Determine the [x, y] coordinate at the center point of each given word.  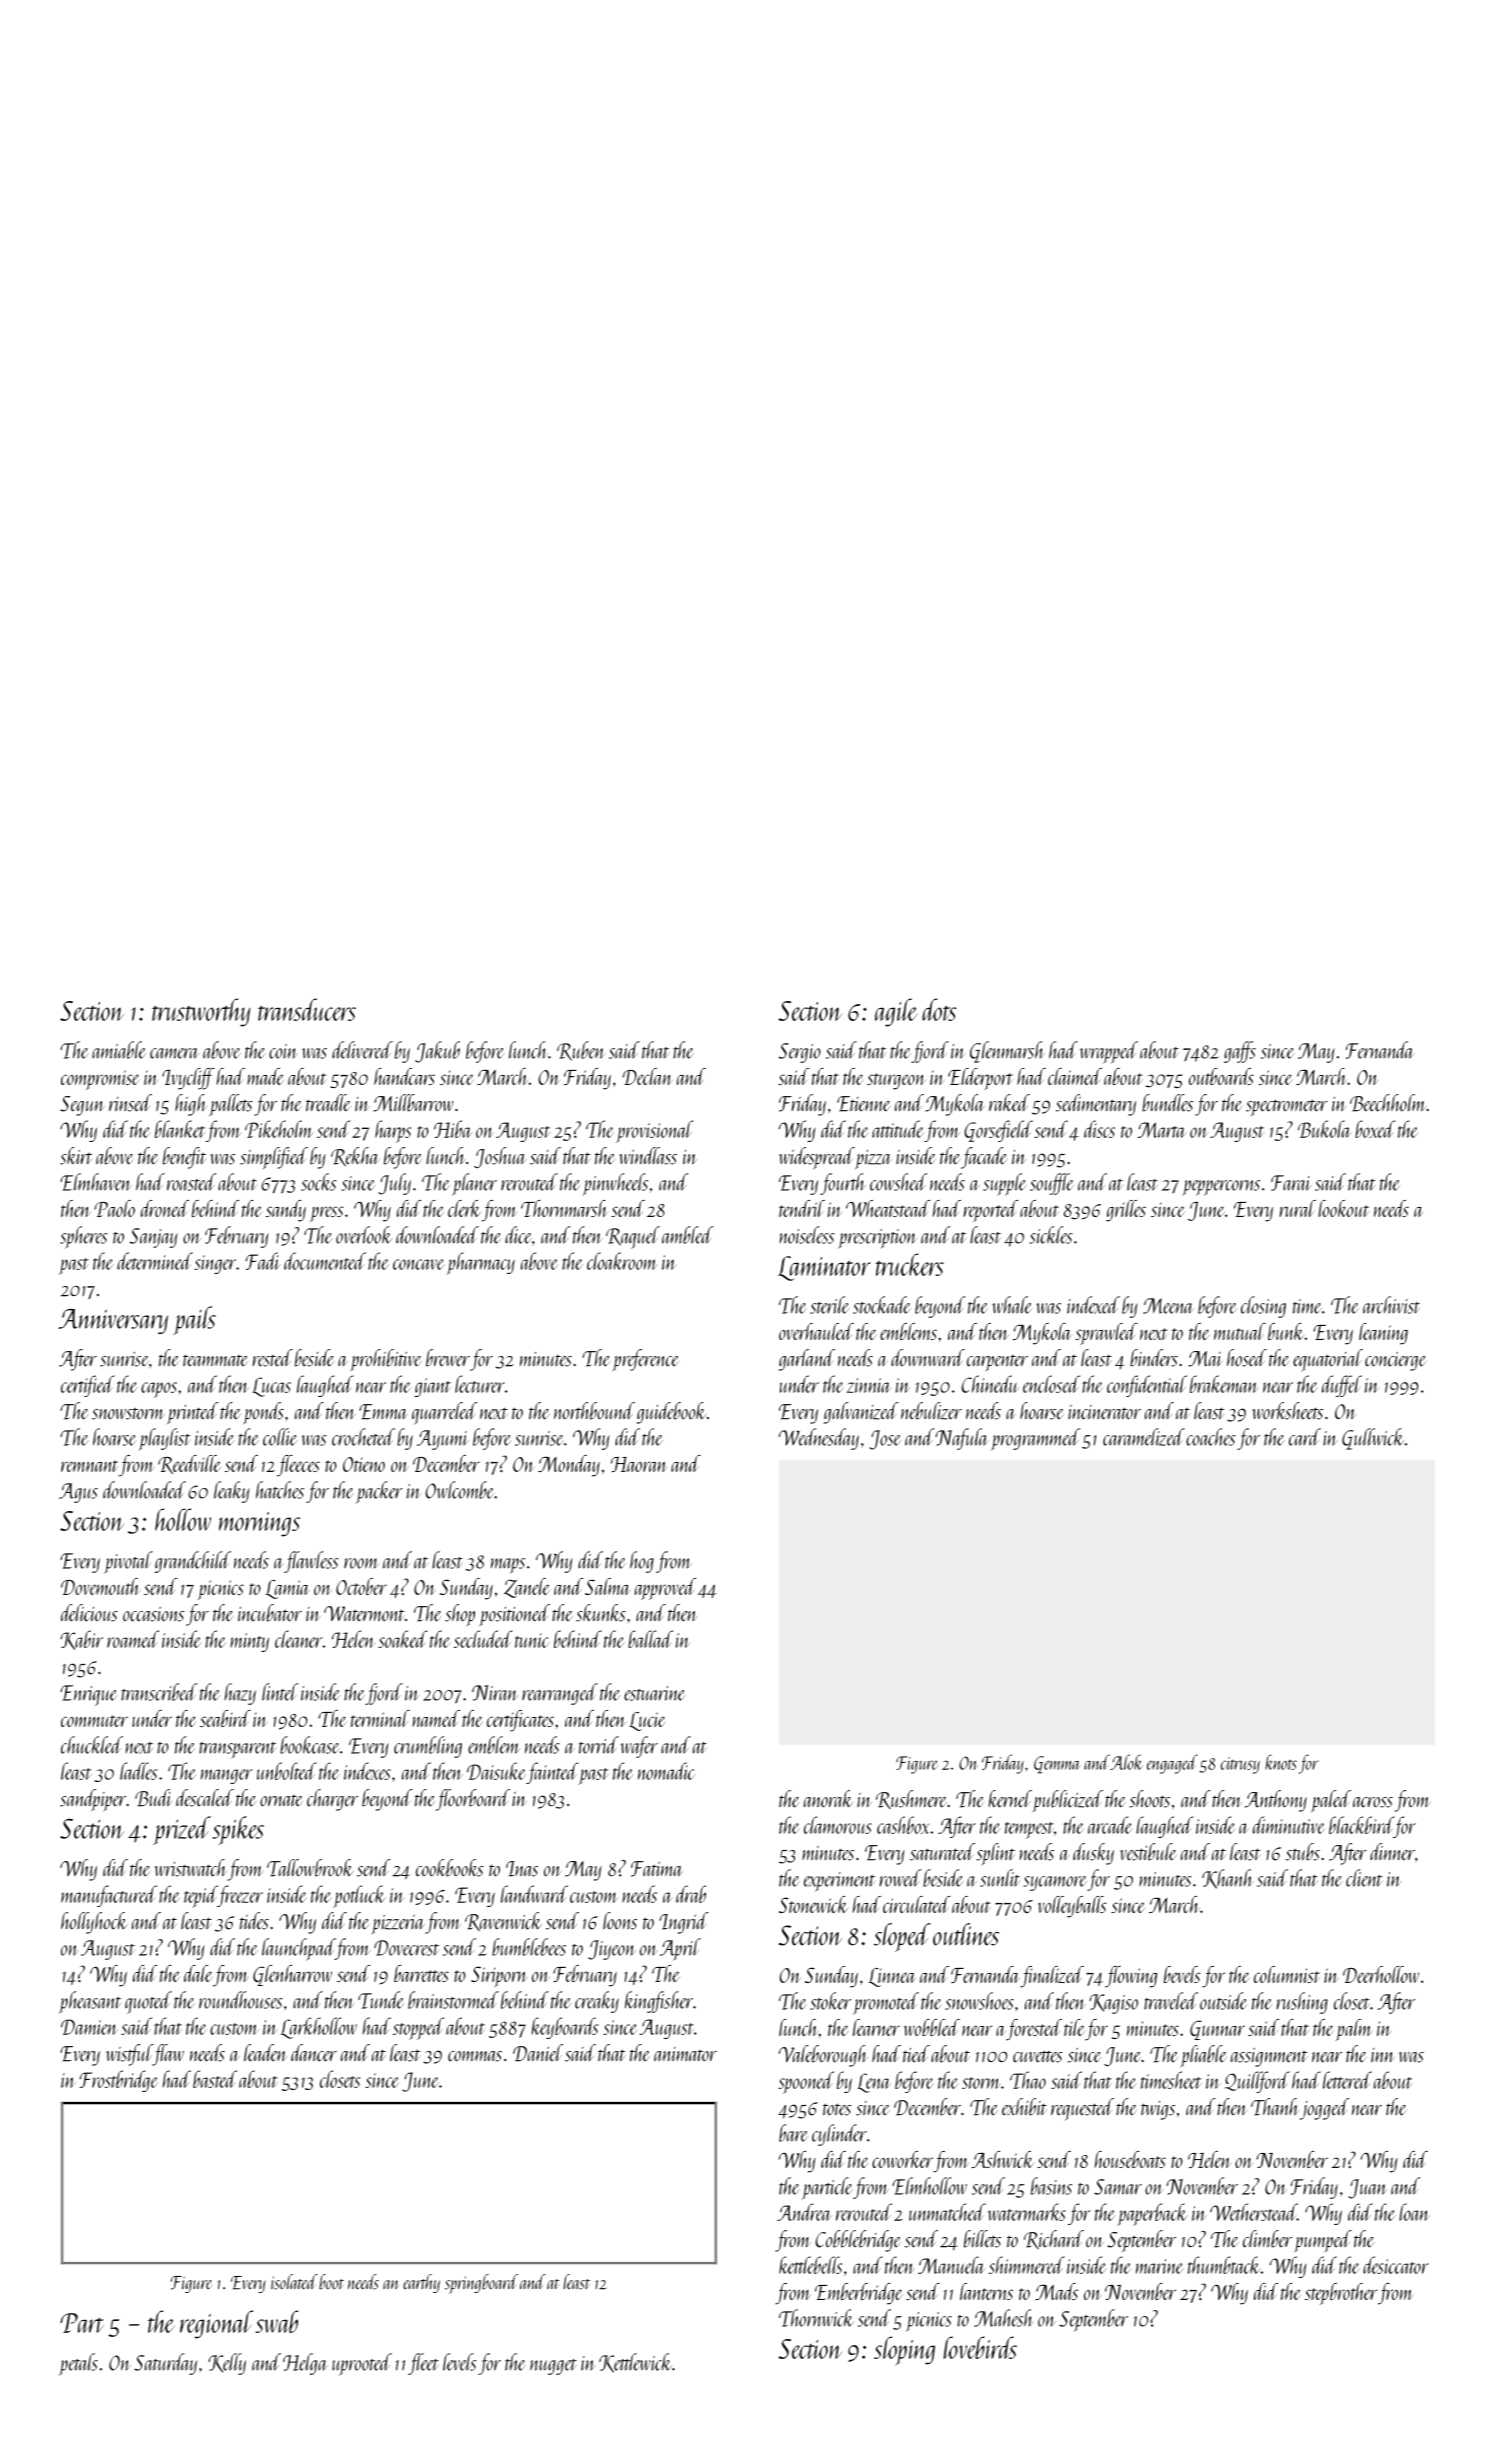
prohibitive [385, 1360]
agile [896, 1012]
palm [1353, 2030]
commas [475, 2056]
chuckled [92, 1745]
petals [78, 2364]
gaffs [1240, 1052]
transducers [307, 1009]
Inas [522, 1869]
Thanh [1274, 2107]
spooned [806, 2082]
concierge [1395, 1361]
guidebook [671, 1413]
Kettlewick [635, 2363]
